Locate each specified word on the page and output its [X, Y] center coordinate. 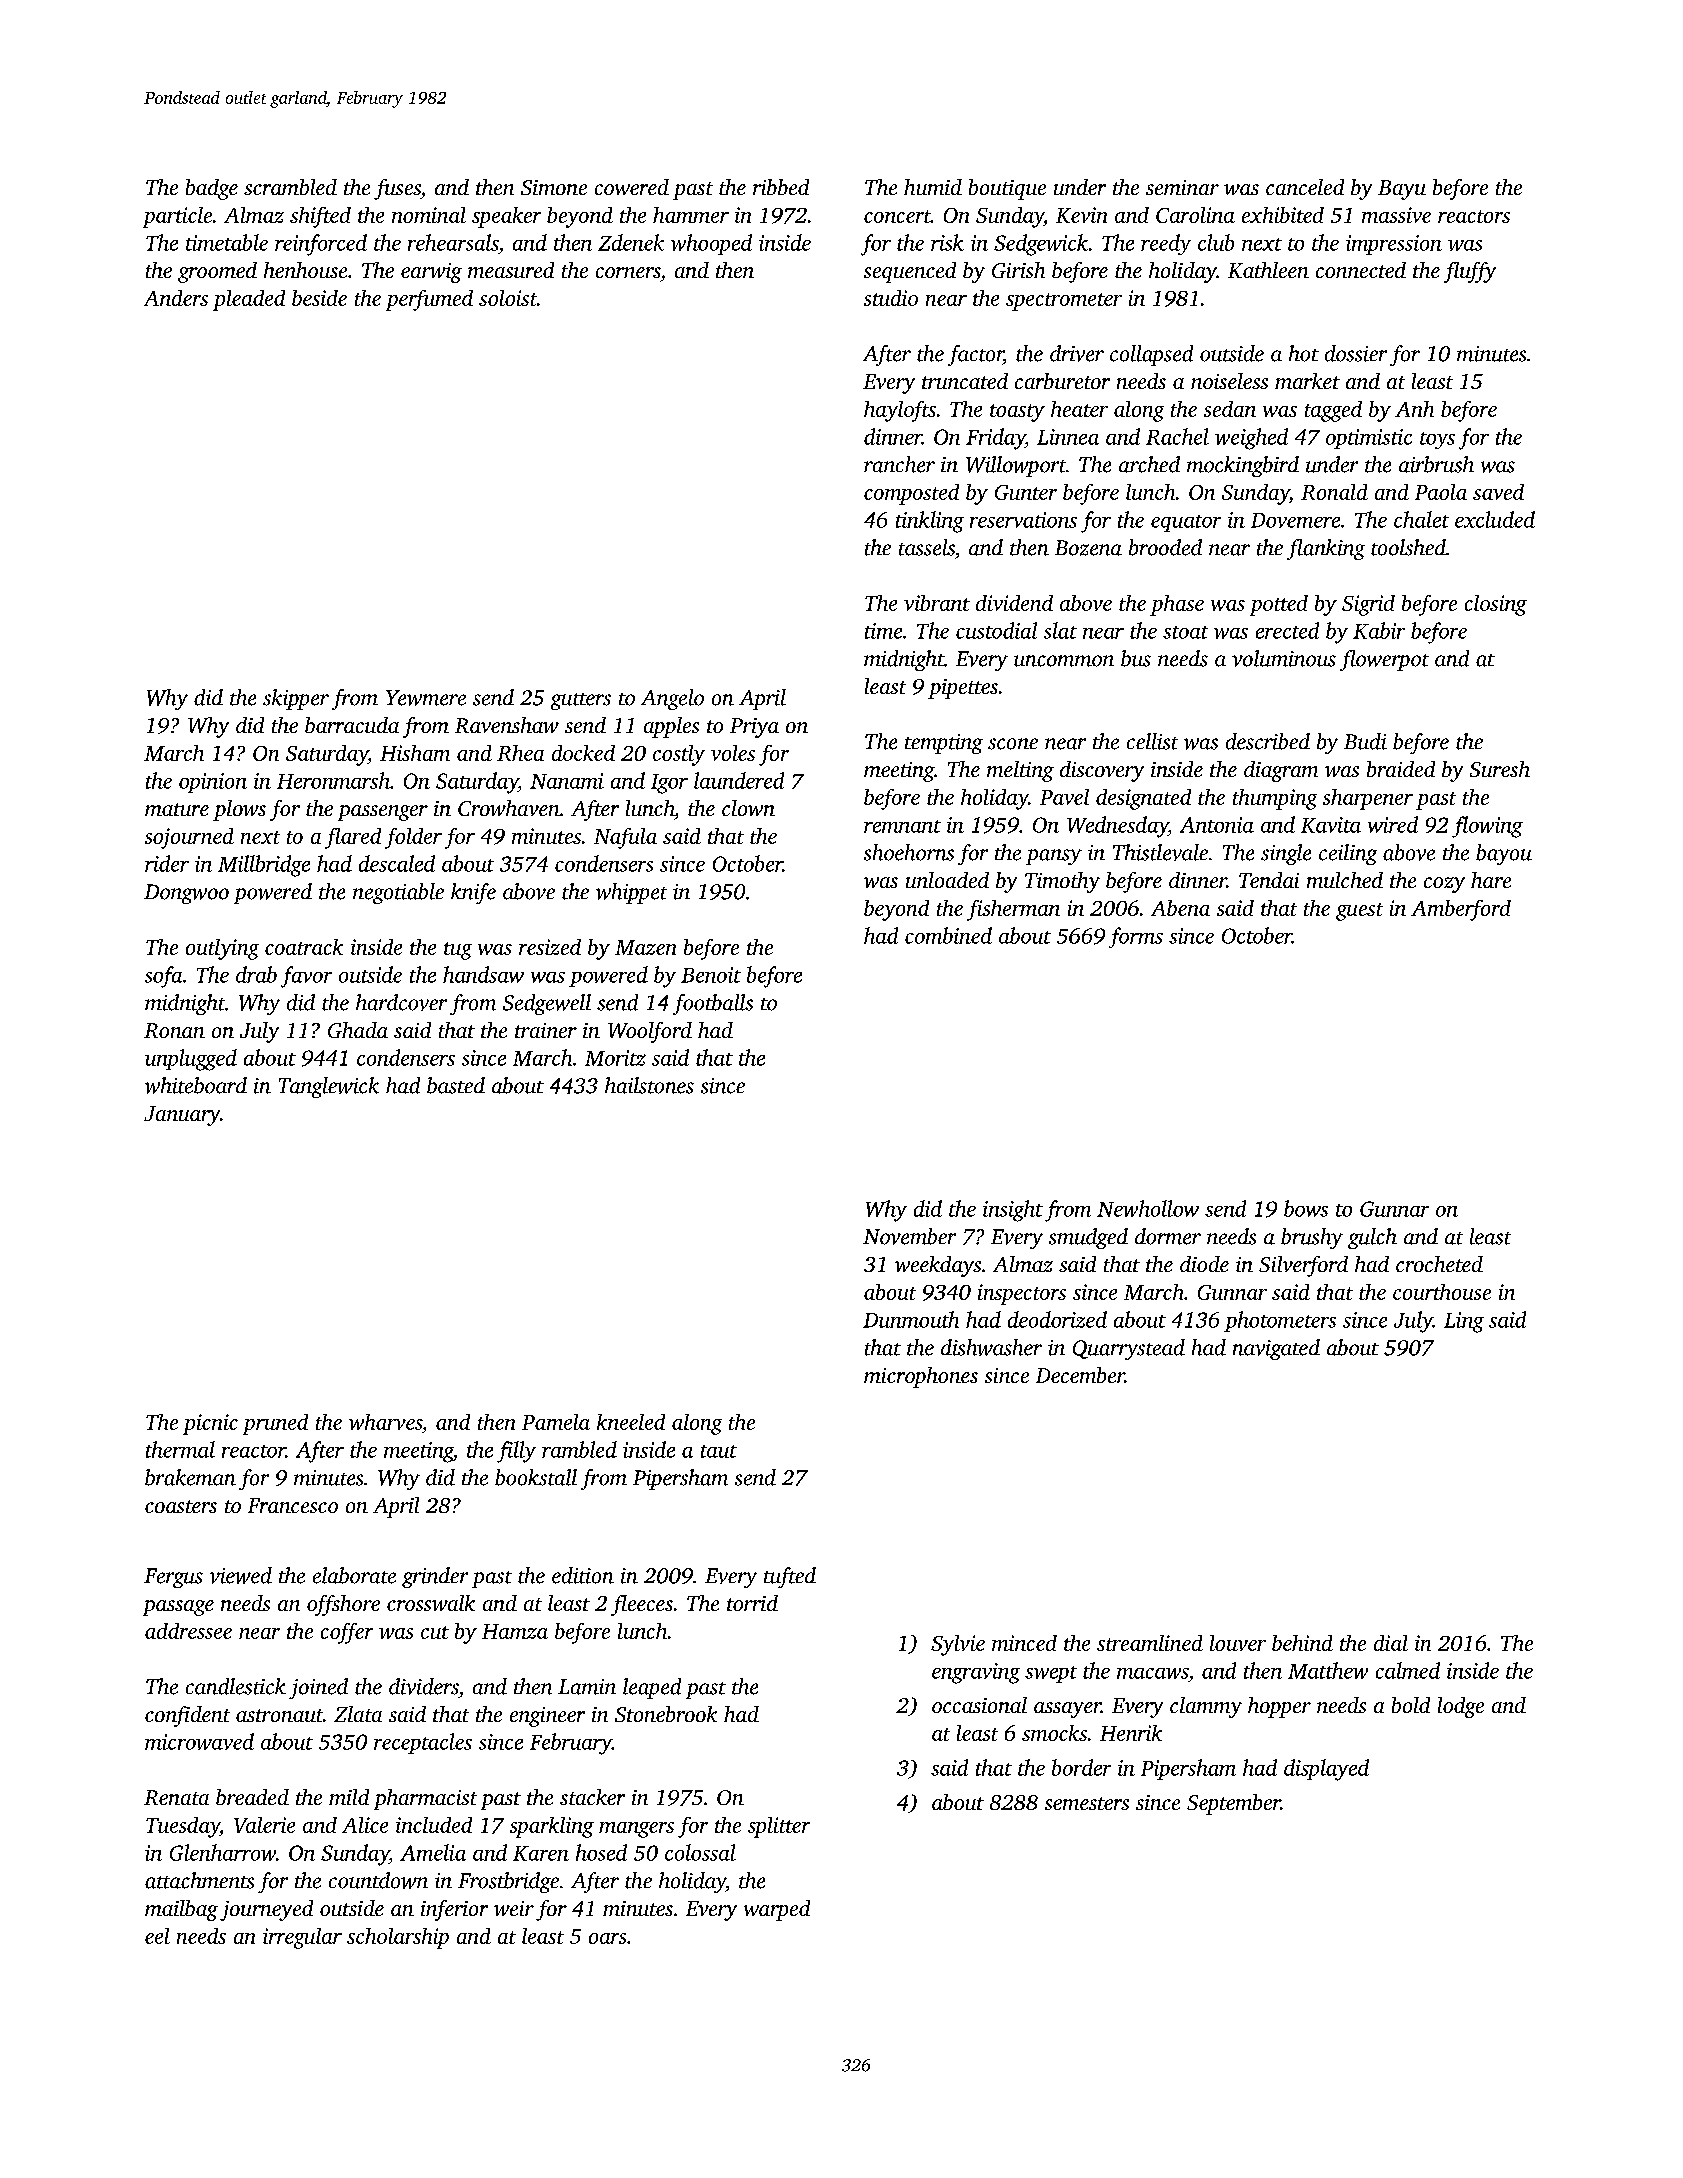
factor [975, 355]
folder [413, 838]
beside [319, 298]
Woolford [650, 1032]
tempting [944, 744]
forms [1136, 937]
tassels [927, 547]
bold [1411, 1705]
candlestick [236, 1686]
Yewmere [426, 698]
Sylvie [958, 1645]
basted [456, 1085]
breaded [252, 1797]
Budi [1365, 741]
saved [1498, 492]
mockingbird [1243, 466]
